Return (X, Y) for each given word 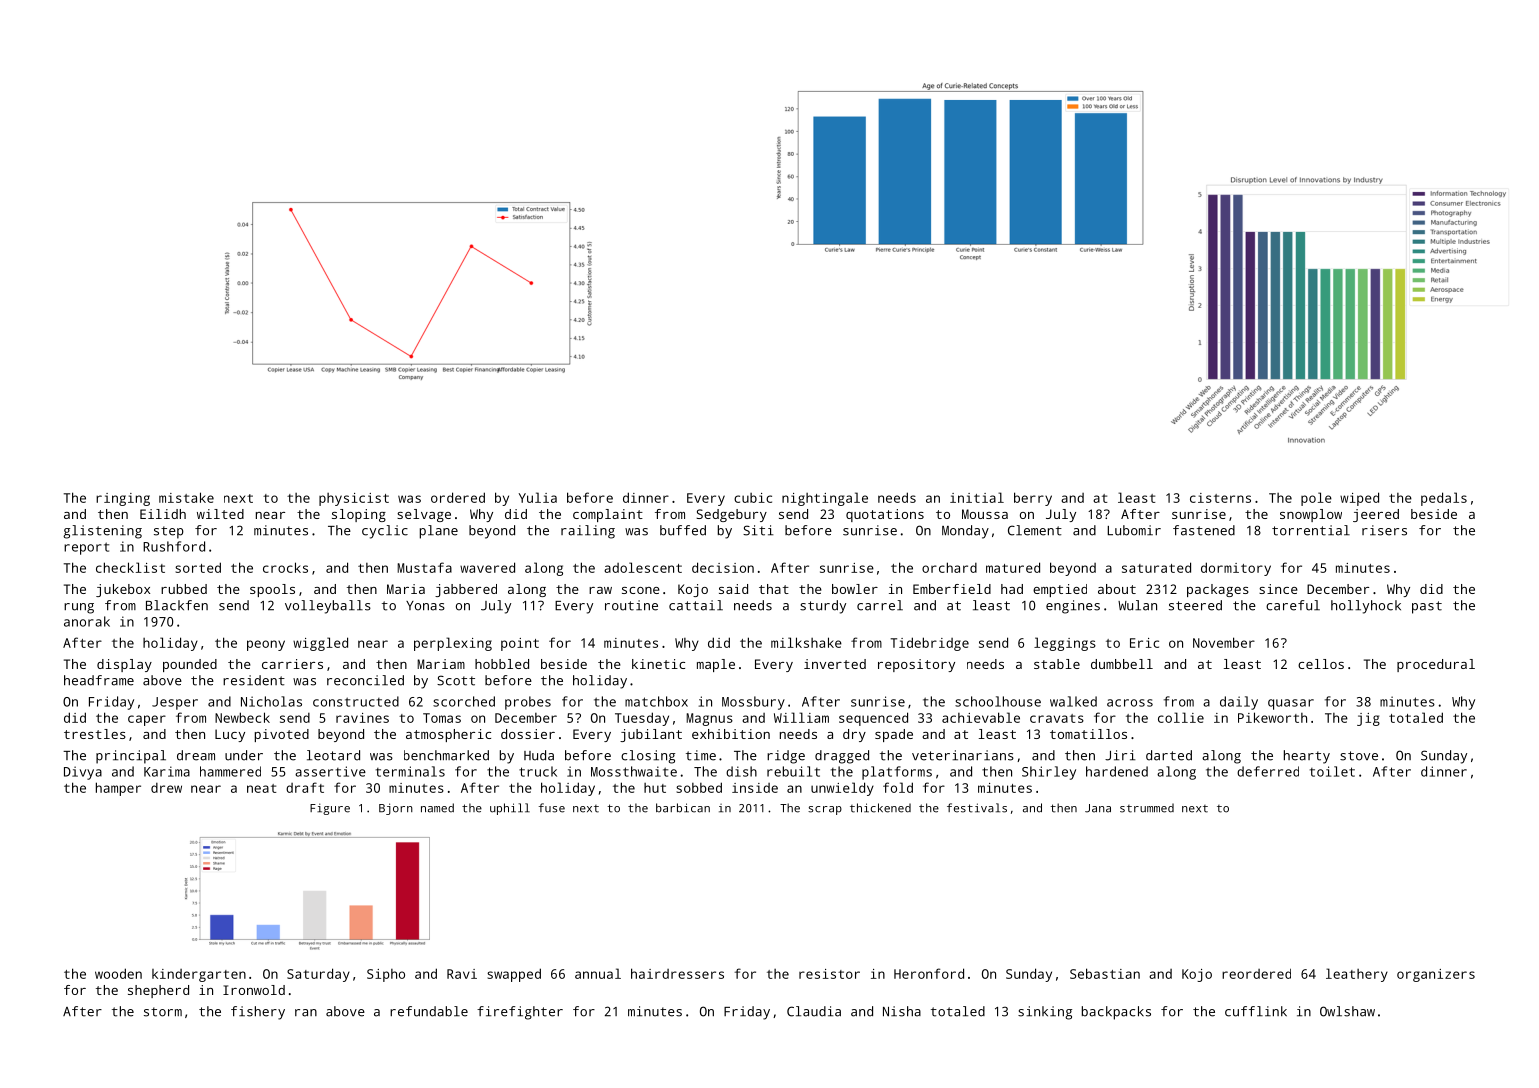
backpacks (1116, 1013)
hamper (118, 789)
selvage (424, 515)
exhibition (731, 734)
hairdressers (677, 973)
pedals (1444, 499)
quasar (1291, 704)
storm (163, 1012)
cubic (753, 498)
